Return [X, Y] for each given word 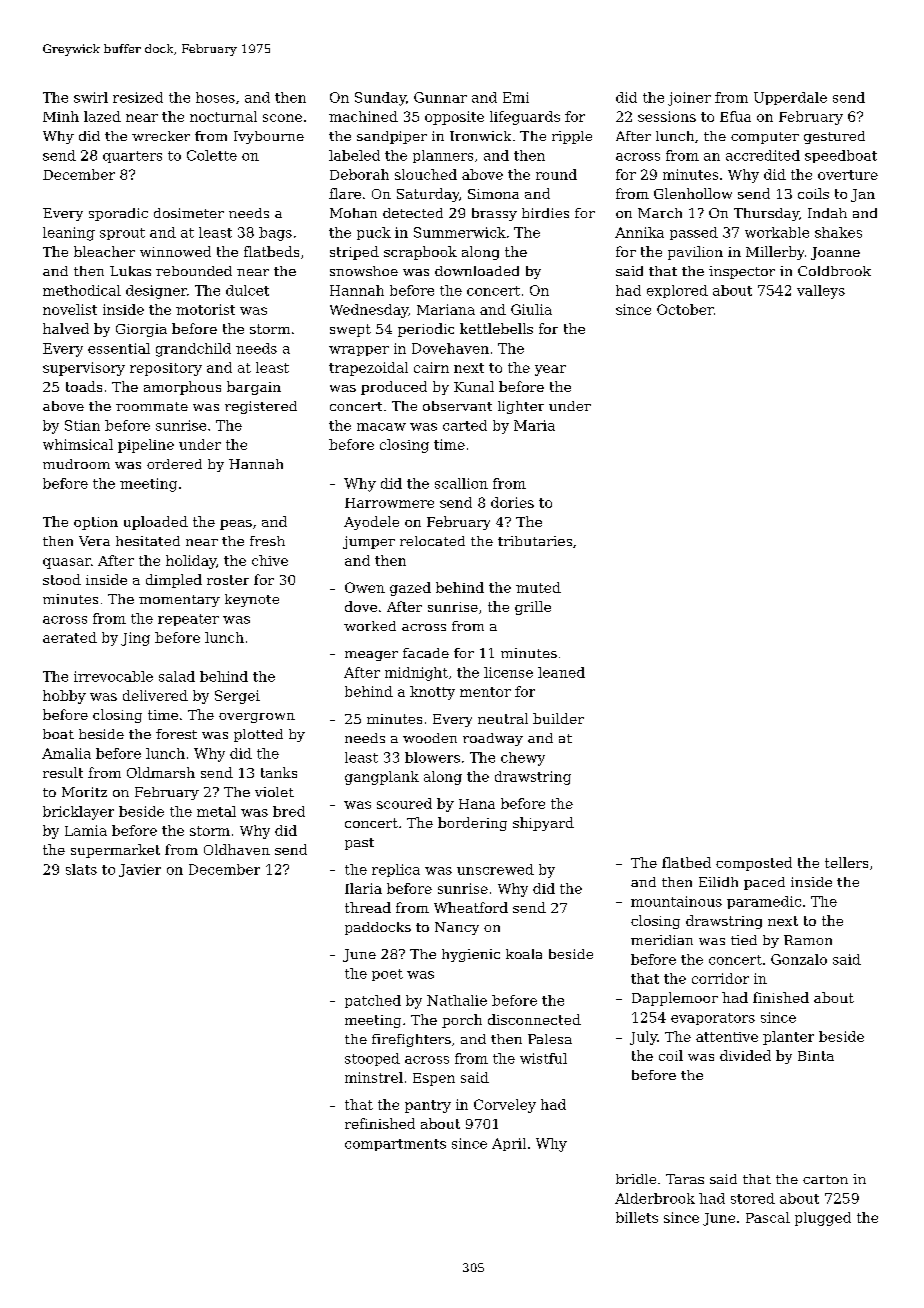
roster [228, 580]
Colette [212, 155]
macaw [381, 427]
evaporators [713, 1019]
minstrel [374, 1077]
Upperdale [790, 98]
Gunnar [440, 97]
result [63, 772]
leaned [561, 672]
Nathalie [457, 1000]
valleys [821, 292]
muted [538, 587]
